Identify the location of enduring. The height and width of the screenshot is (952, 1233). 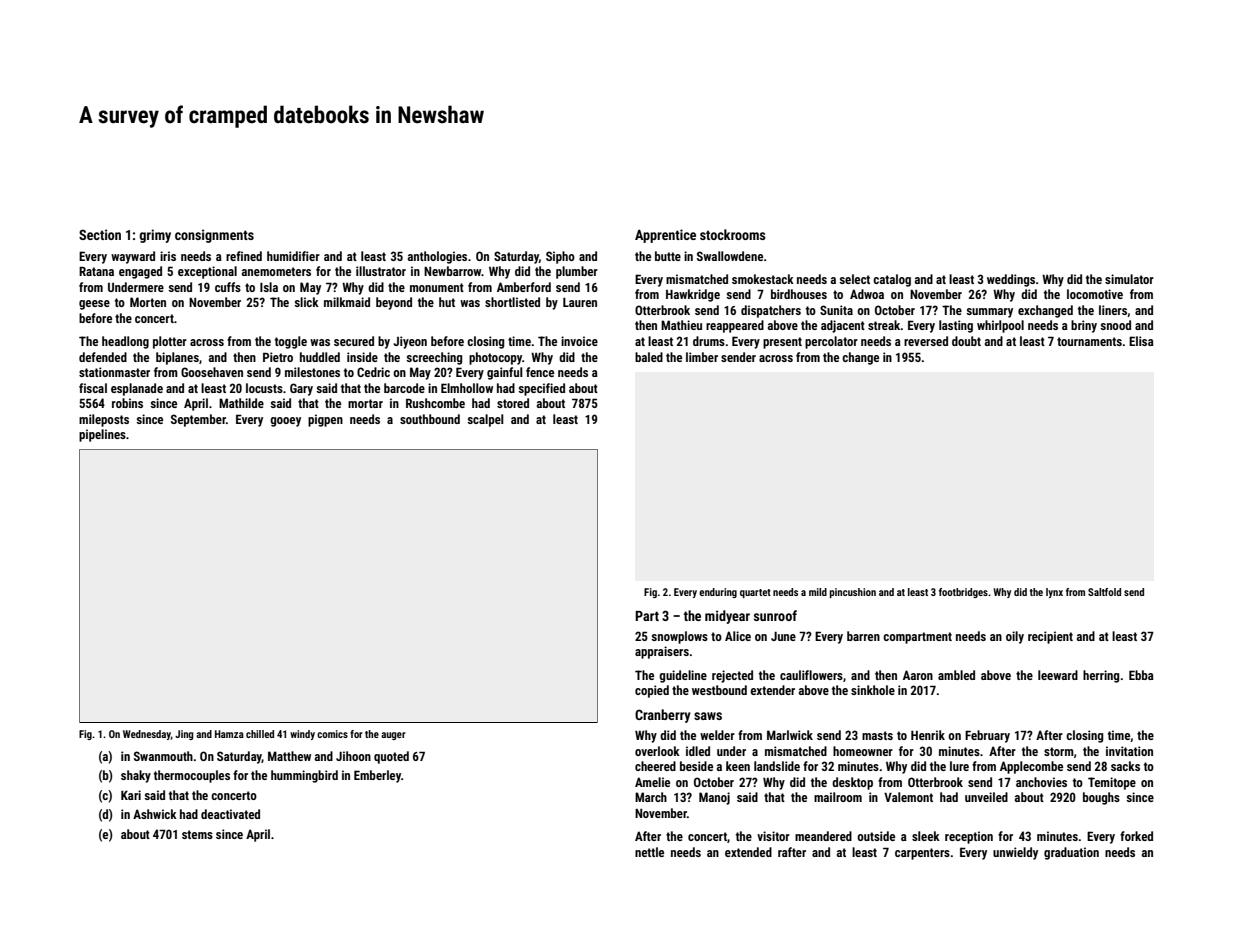
(718, 593).
